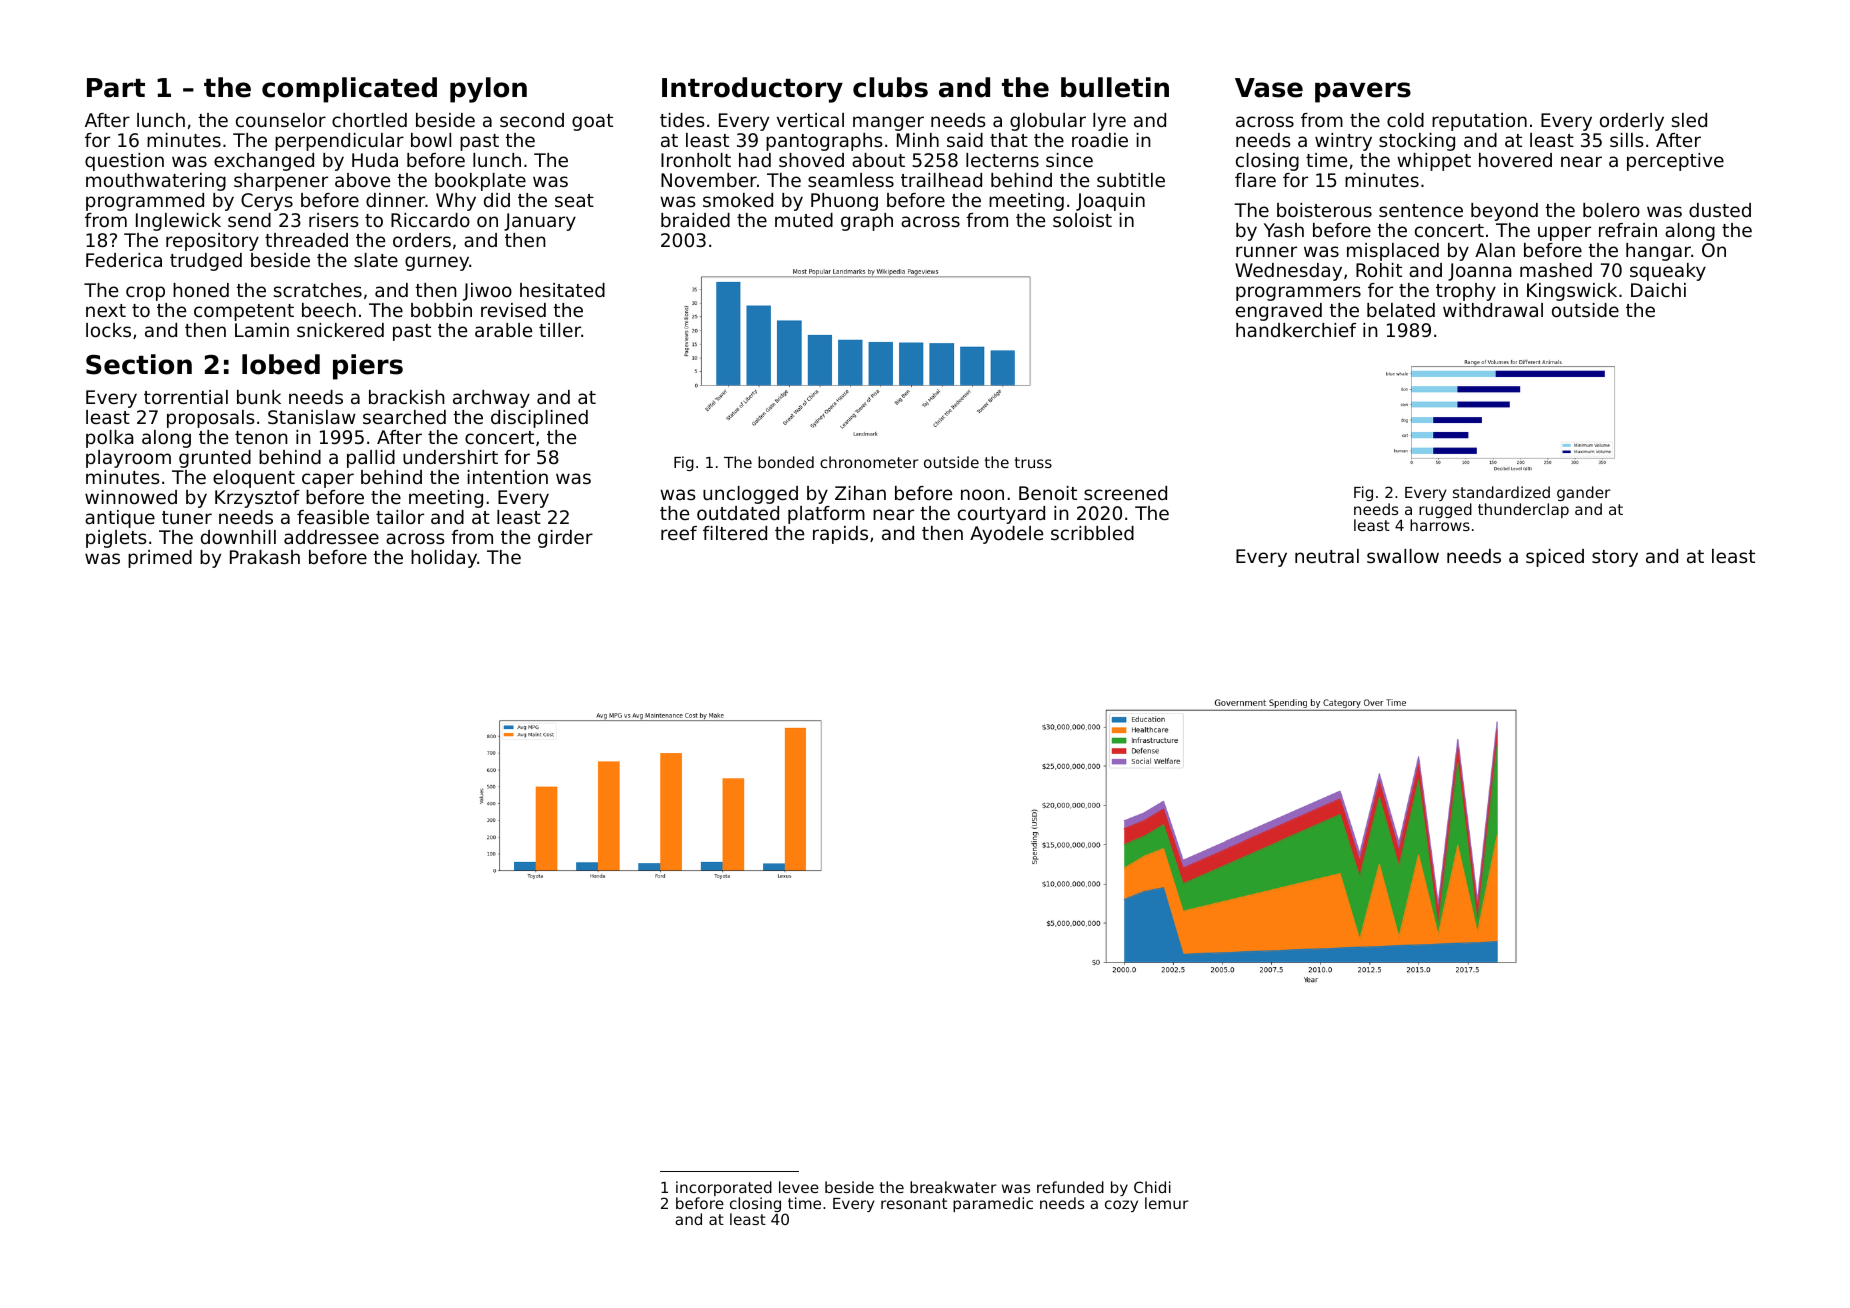 This document has height=1308, width=1850. Describe the element at coordinates (724, 1188) in the document. I see `incorporated` at that location.
